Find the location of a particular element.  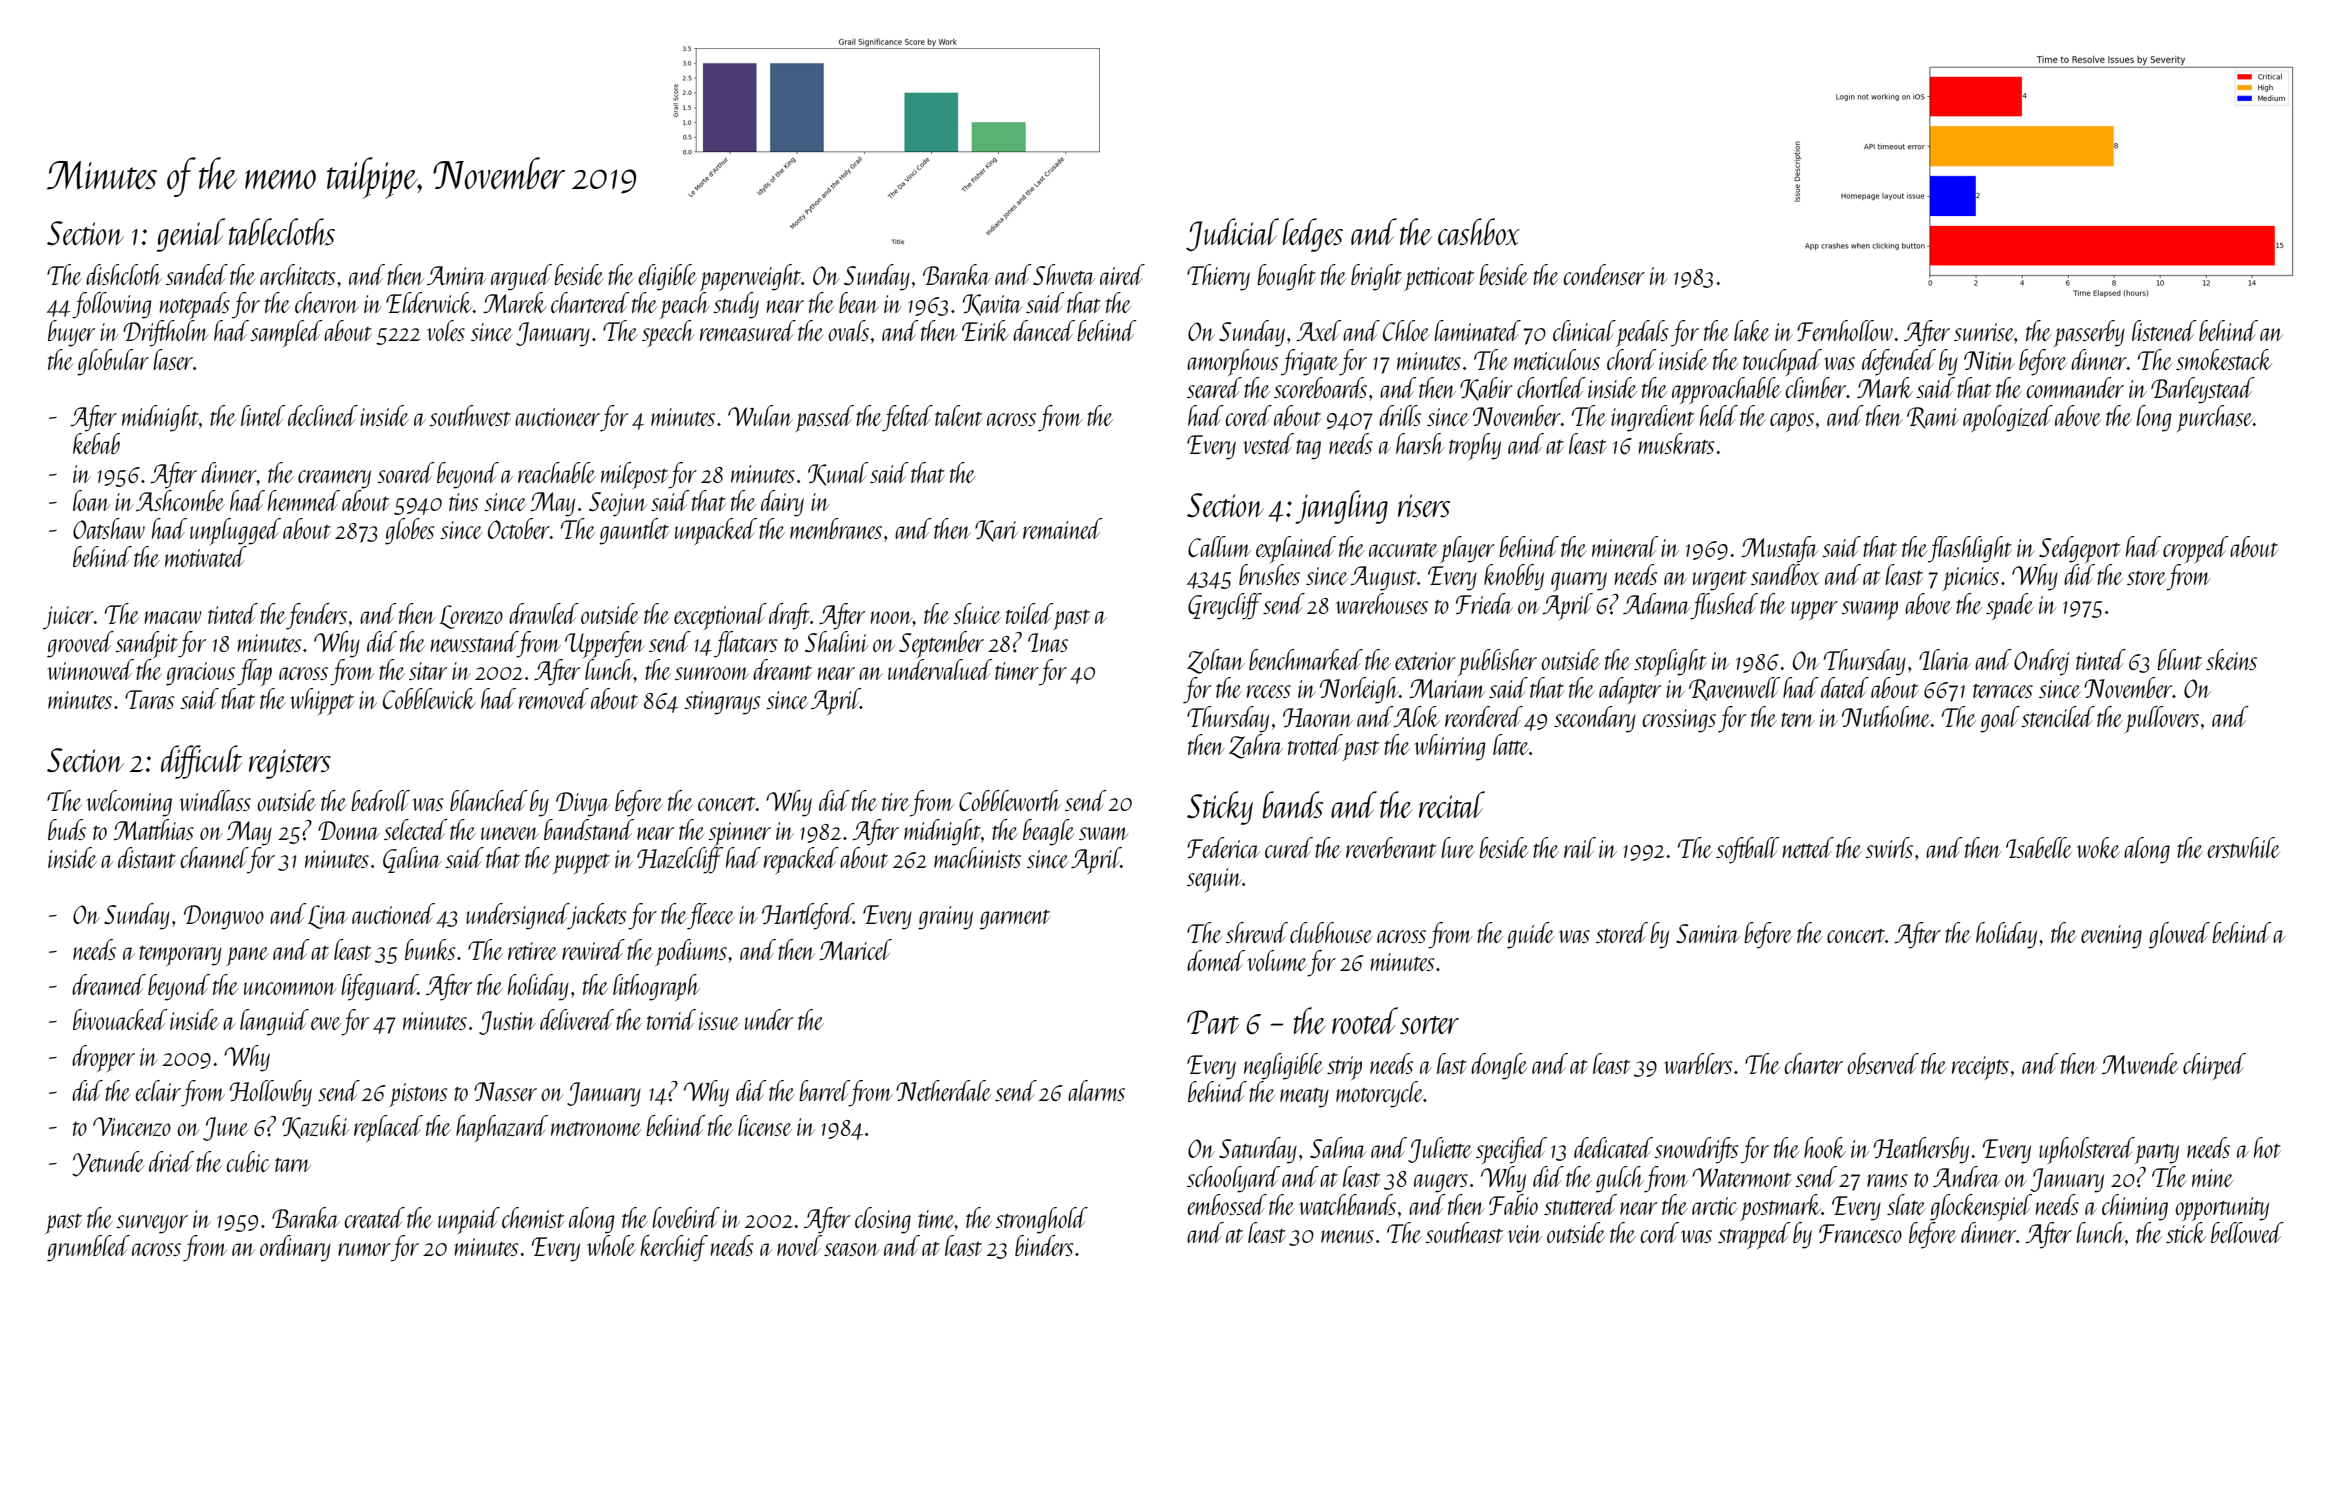

guide is located at coordinates (1530, 935).
